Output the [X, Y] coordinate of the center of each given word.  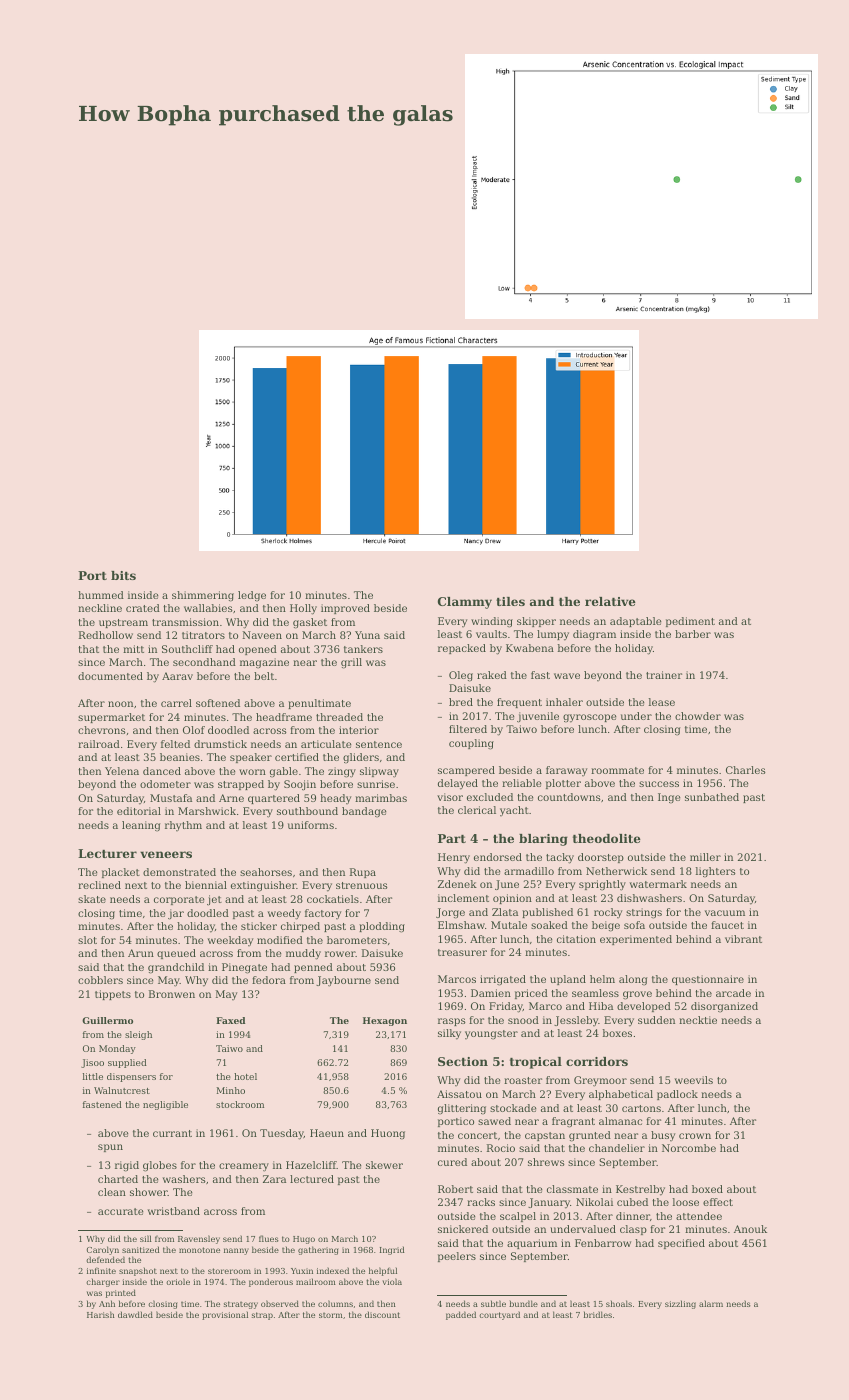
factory [323, 914]
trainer [664, 675]
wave [567, 676]
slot [87, 940]
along [633, 980]
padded [461, 1315]
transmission [185, 622]
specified [681, 1244]
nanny [236, 1251]
